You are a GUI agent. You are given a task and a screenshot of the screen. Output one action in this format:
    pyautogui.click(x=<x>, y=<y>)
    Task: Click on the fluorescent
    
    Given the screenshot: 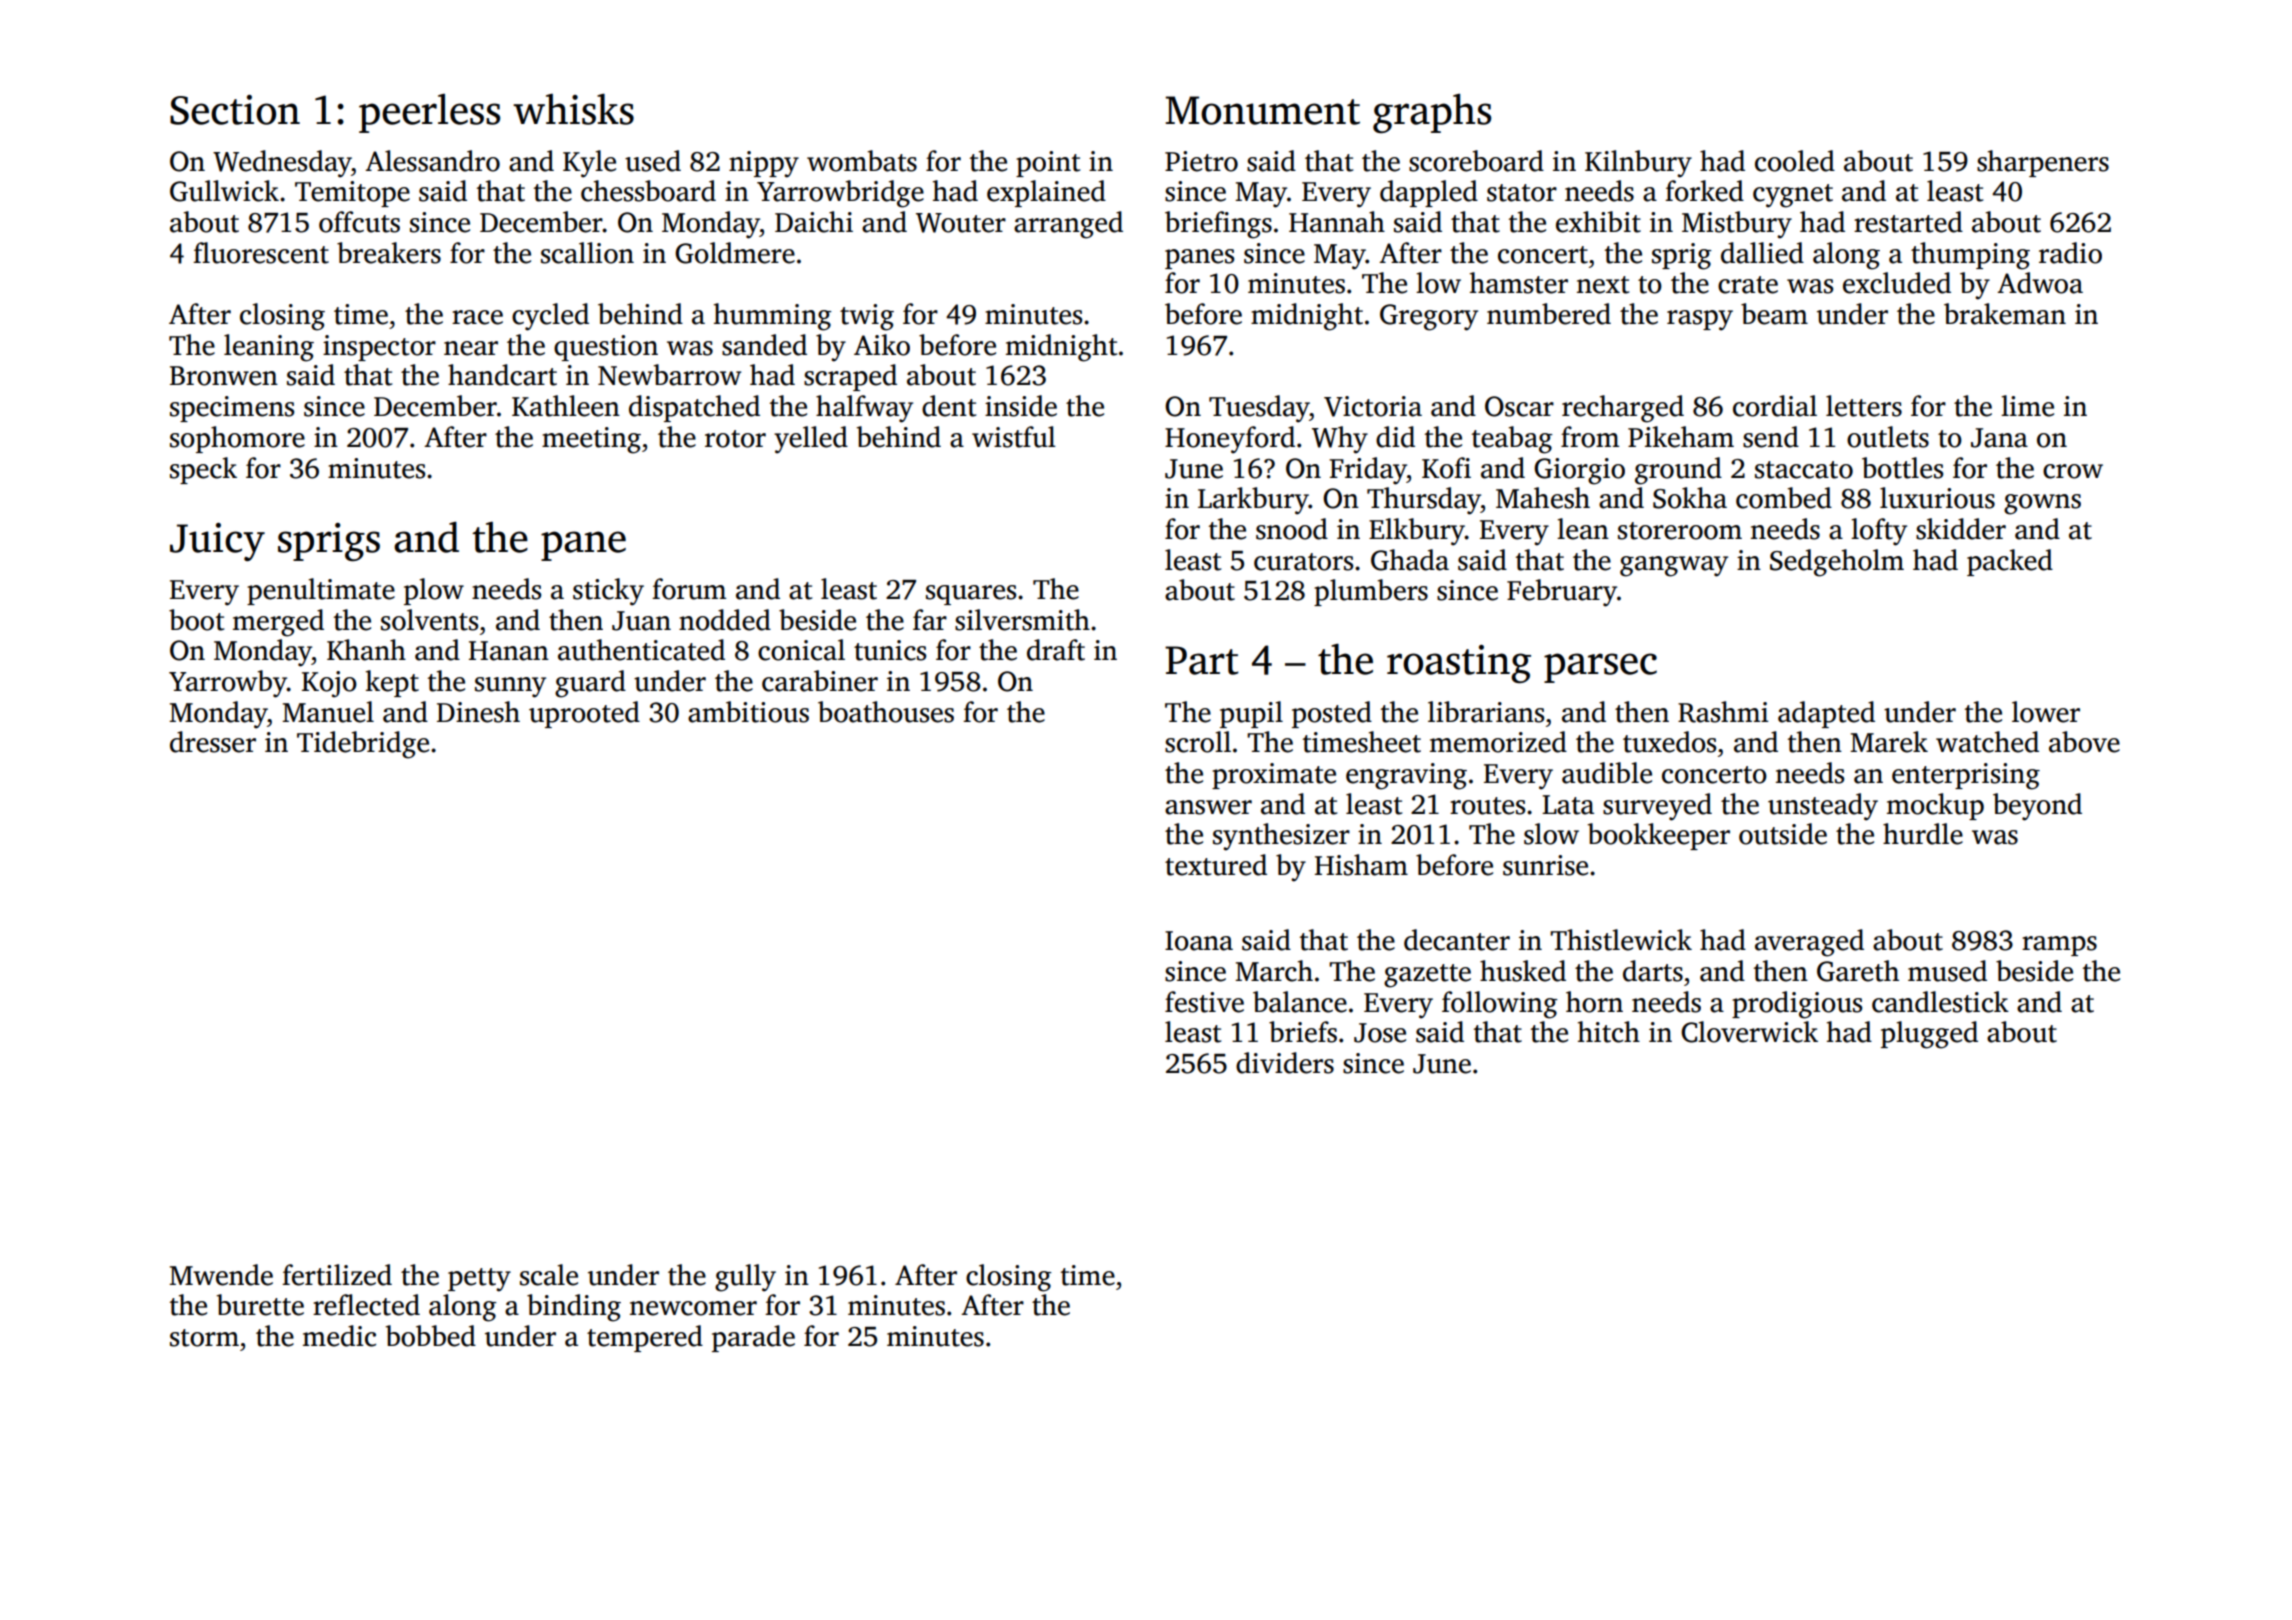 What is the action you would take?
    pyautogui.click(x=261, y=253)
